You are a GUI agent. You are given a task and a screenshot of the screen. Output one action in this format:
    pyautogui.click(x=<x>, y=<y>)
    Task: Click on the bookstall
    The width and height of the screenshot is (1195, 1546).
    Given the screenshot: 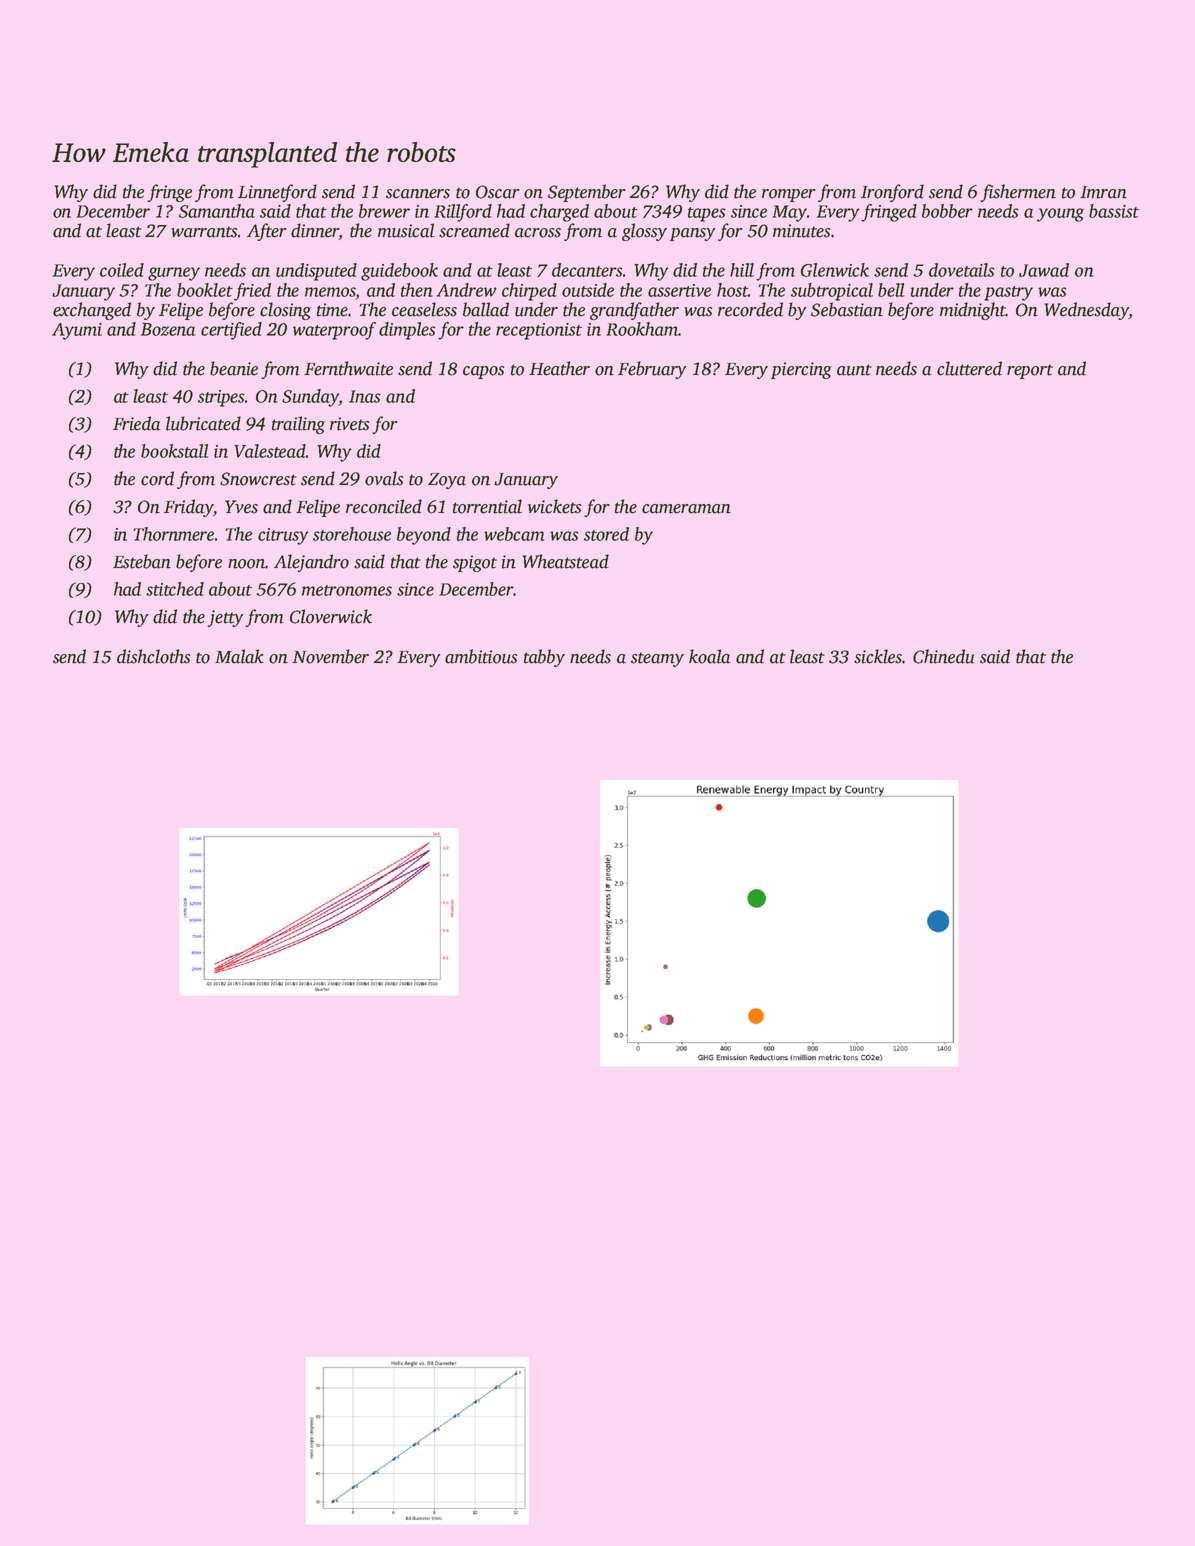 What is the action you would take?
    pyautogui.click(x=174, y=451)
